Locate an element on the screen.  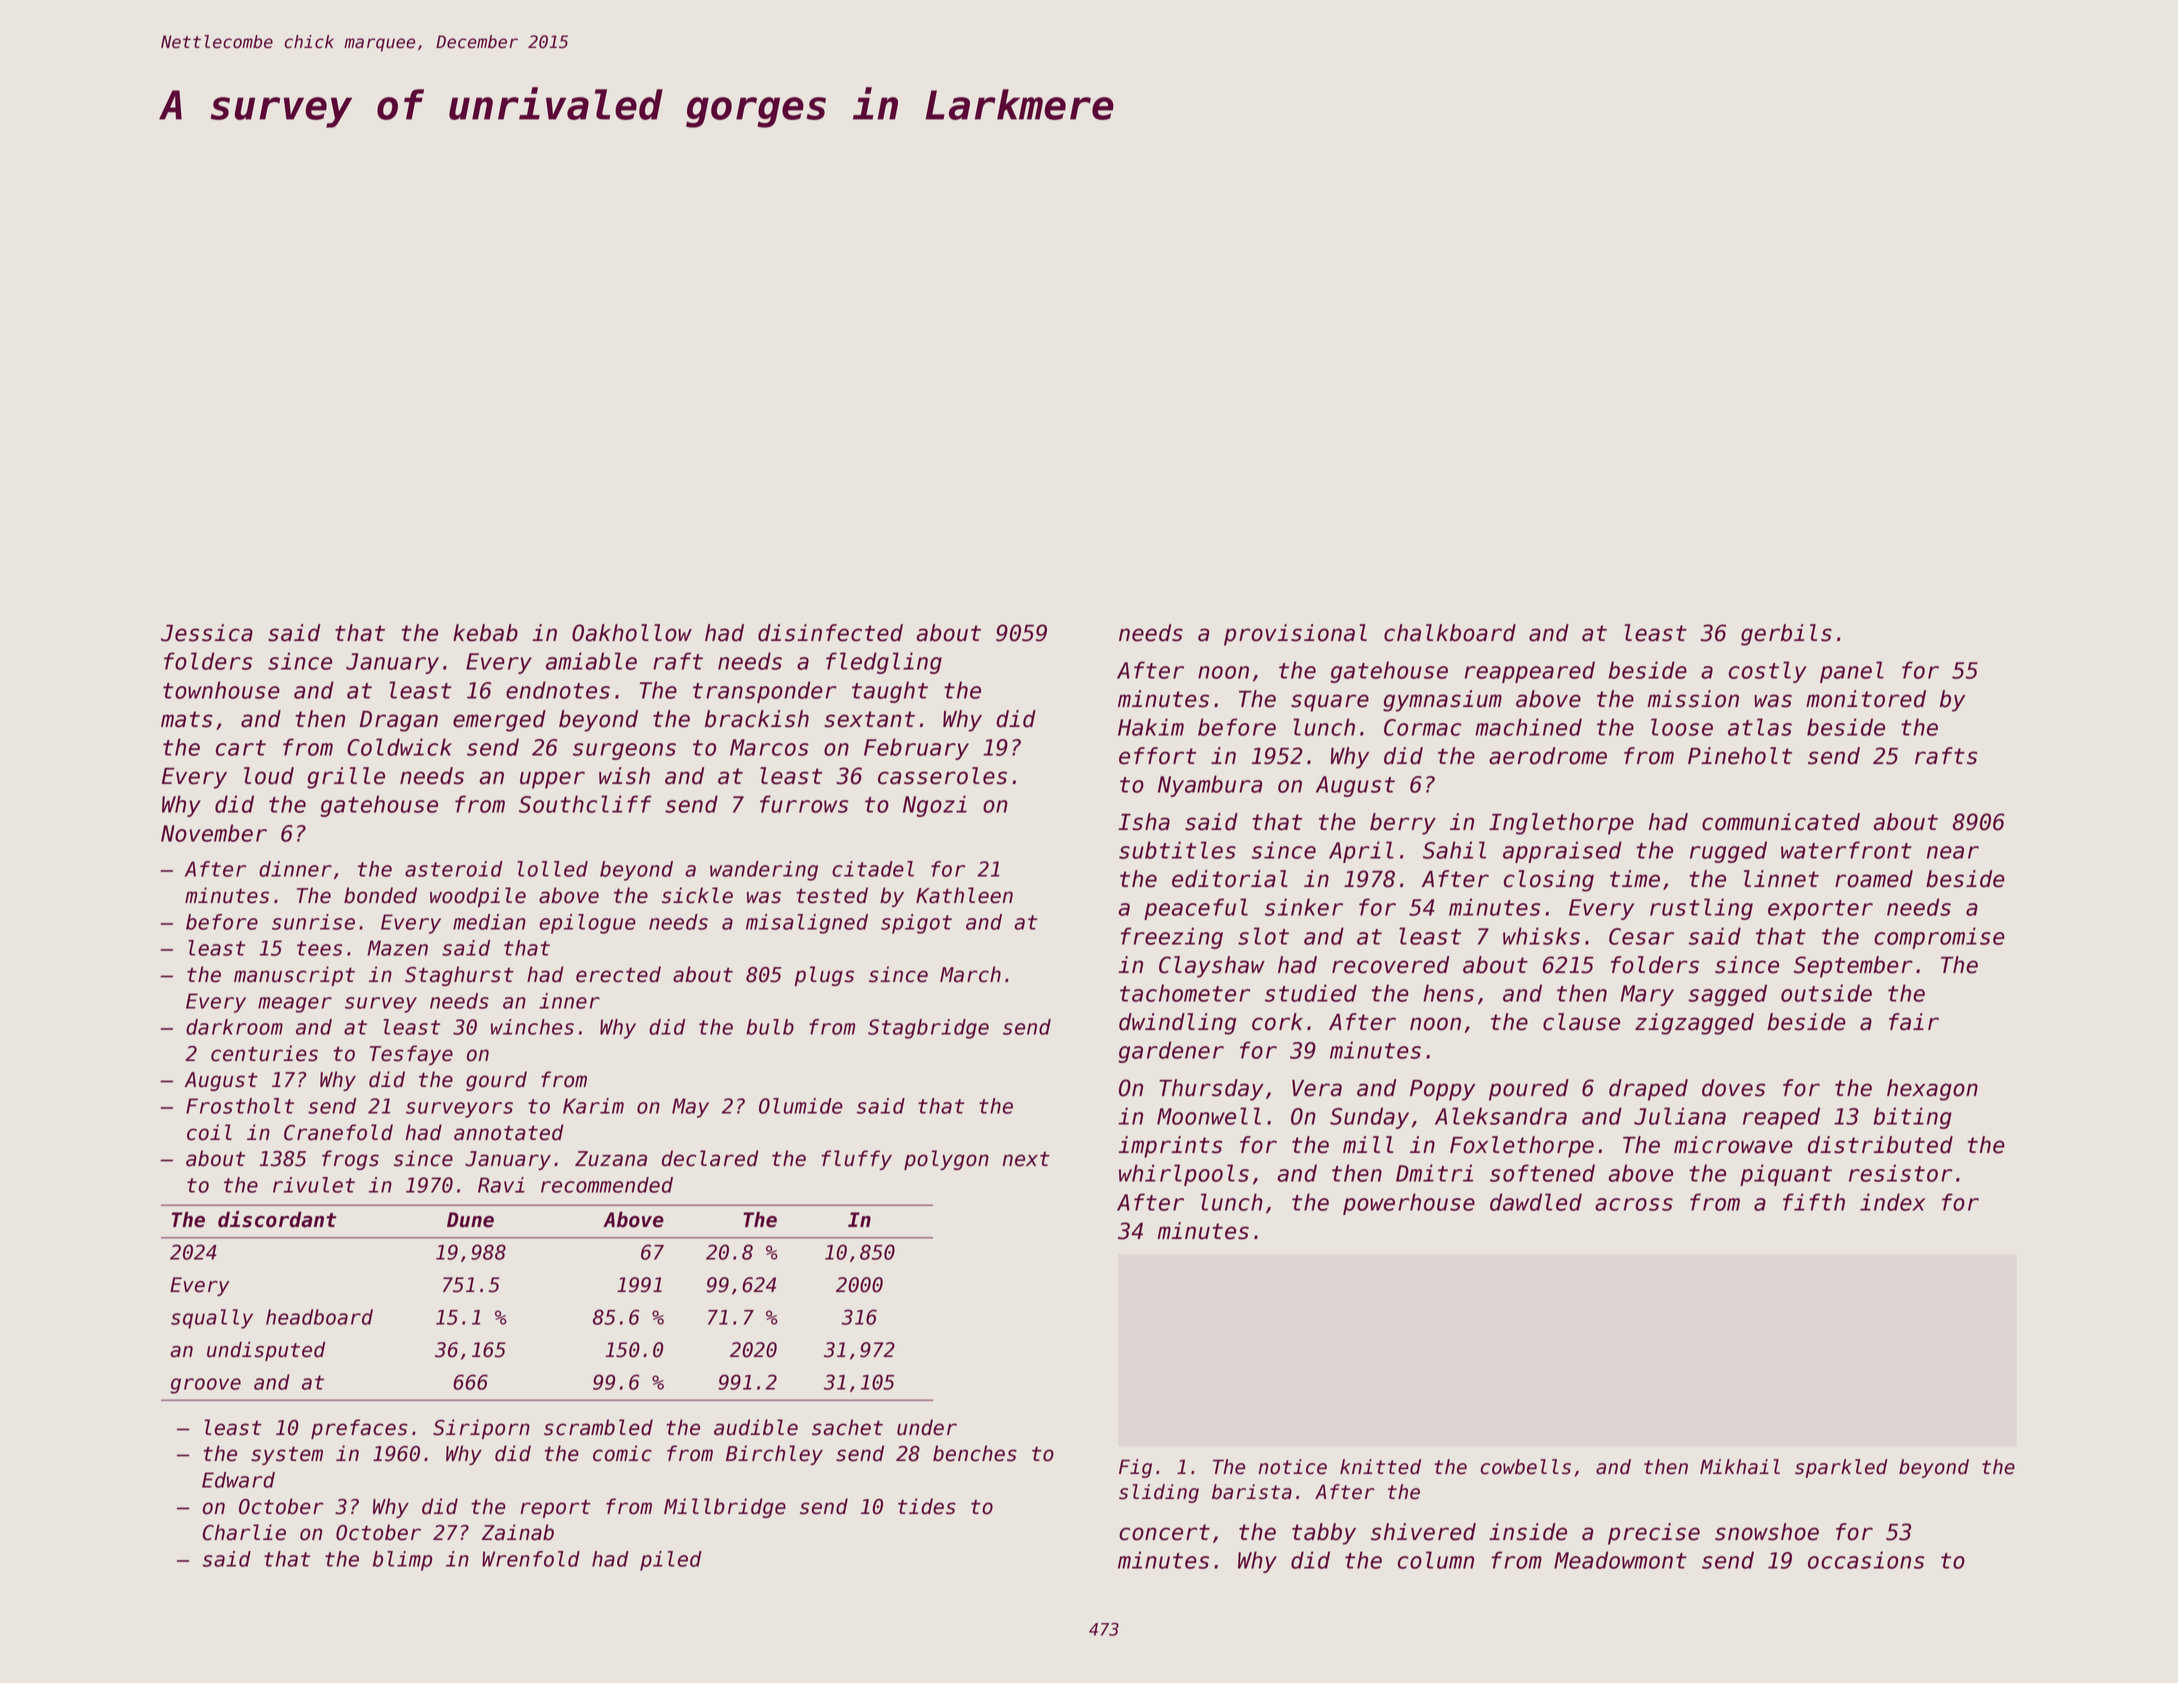
sinker is located at coordinates (1304, 907).
